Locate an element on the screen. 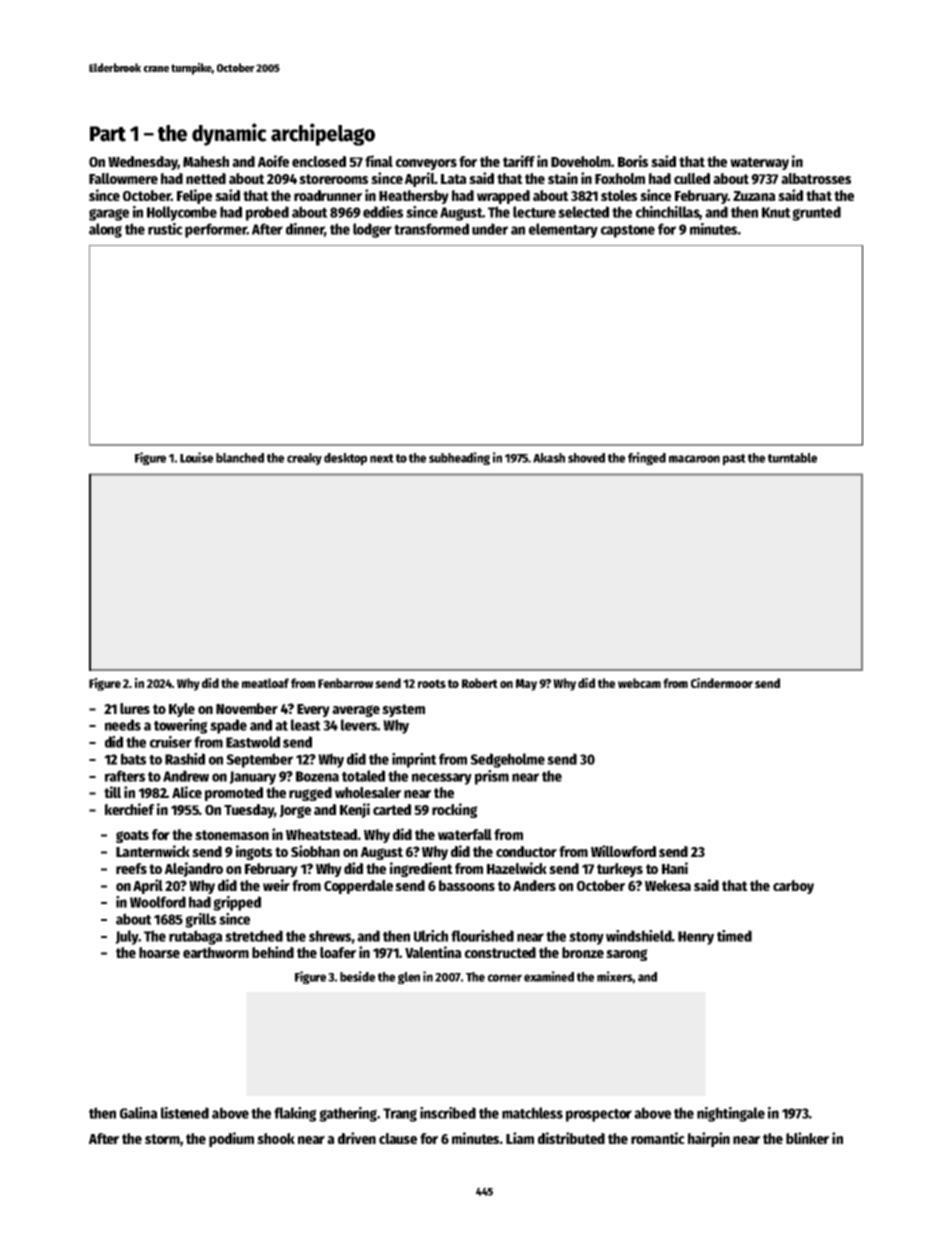  spade is located at coordinates (228, 726).
